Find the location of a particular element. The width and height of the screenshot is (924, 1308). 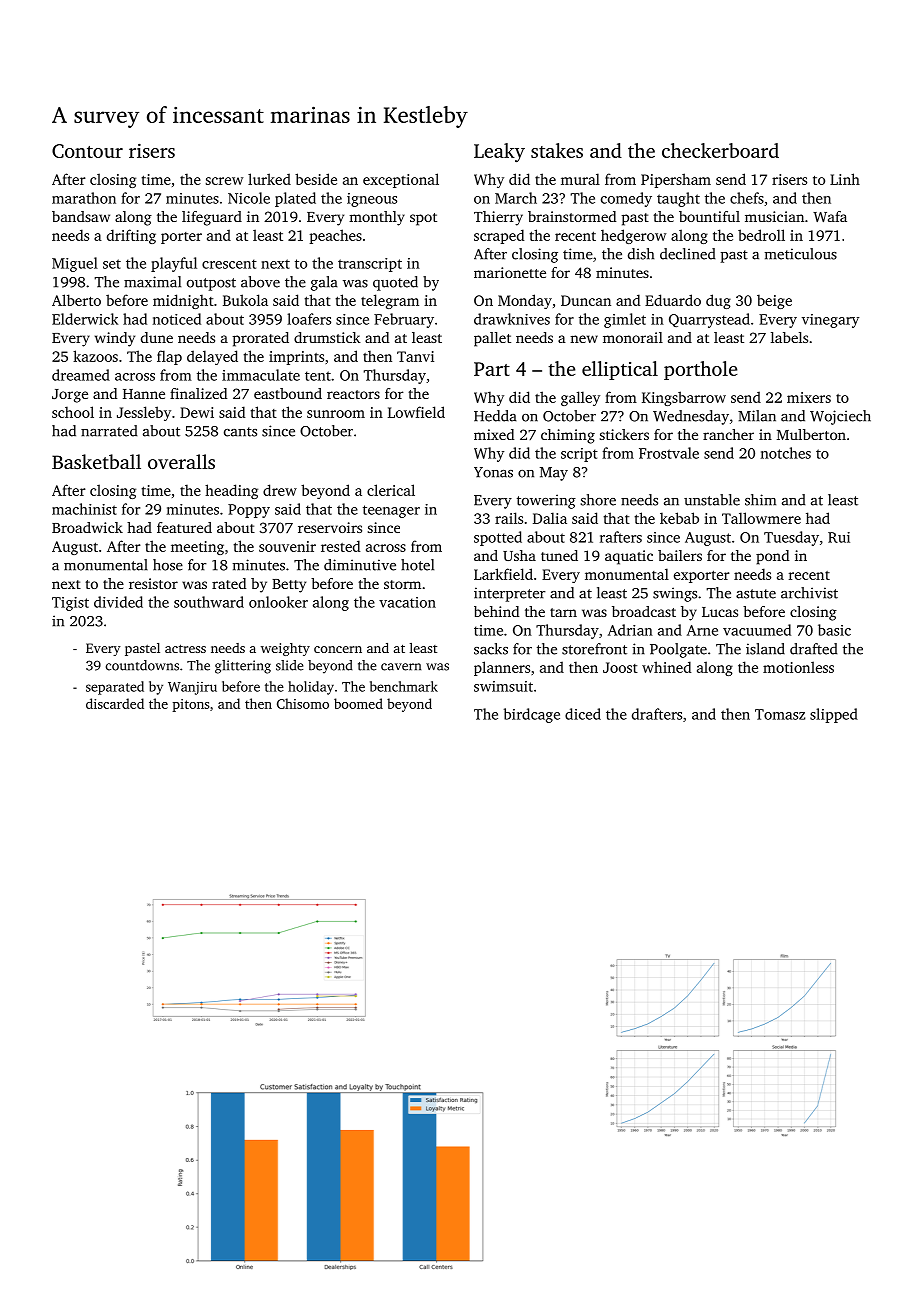

boomed is located at coordinates (358, 703).
